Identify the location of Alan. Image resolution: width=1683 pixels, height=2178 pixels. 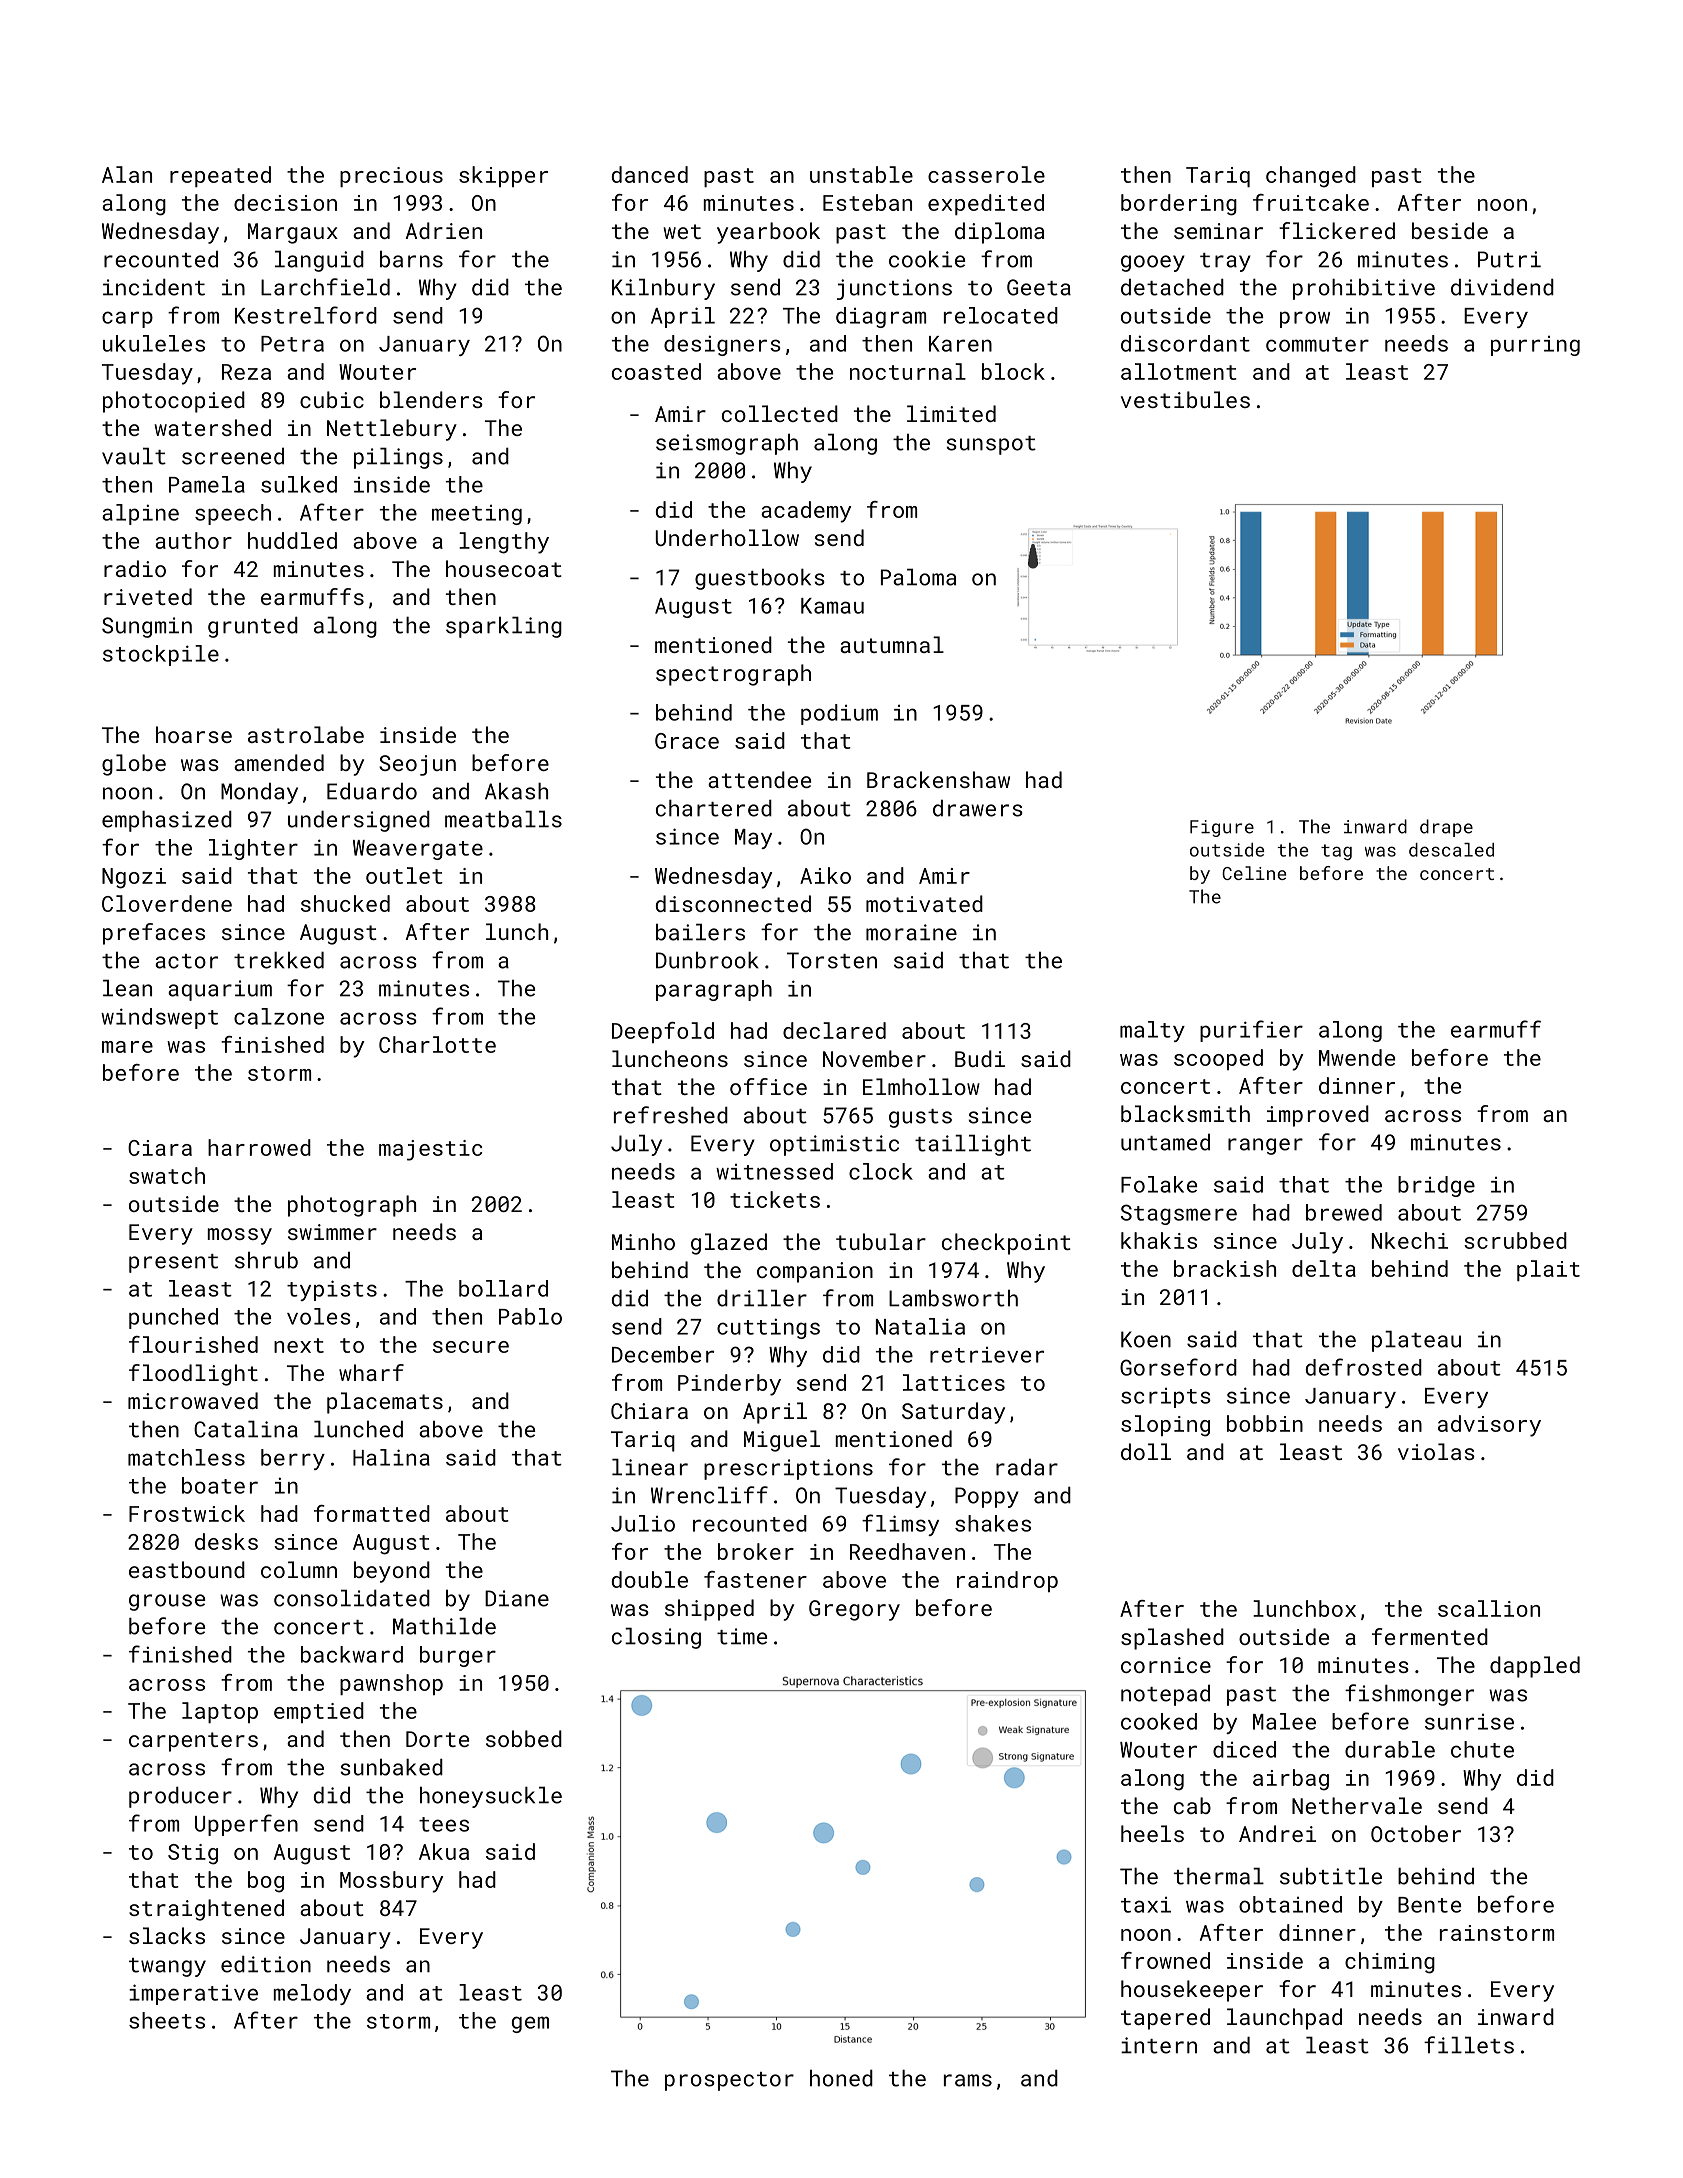
(127, 174).
